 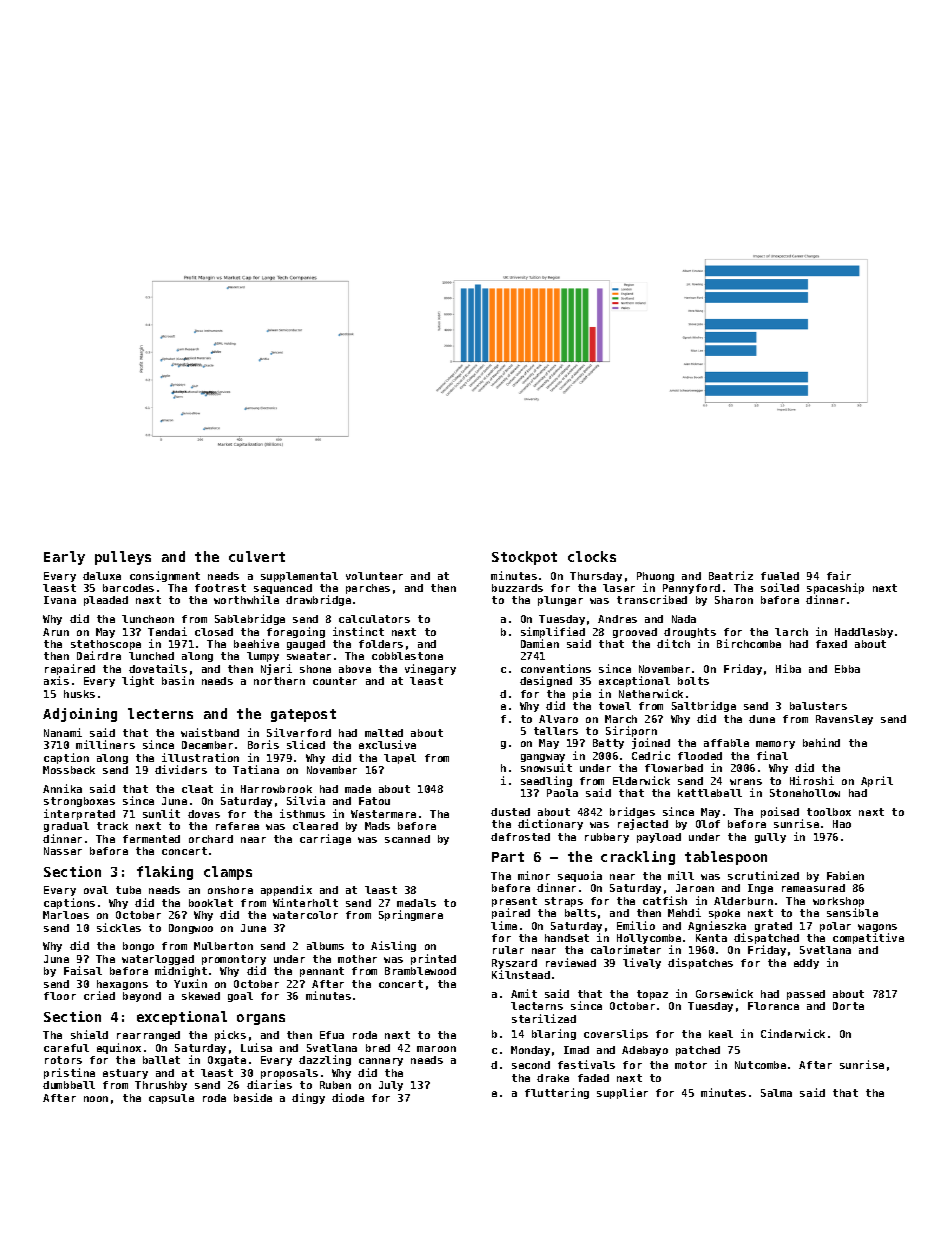 I want to click on Hao, so click(x=842, y=824).
